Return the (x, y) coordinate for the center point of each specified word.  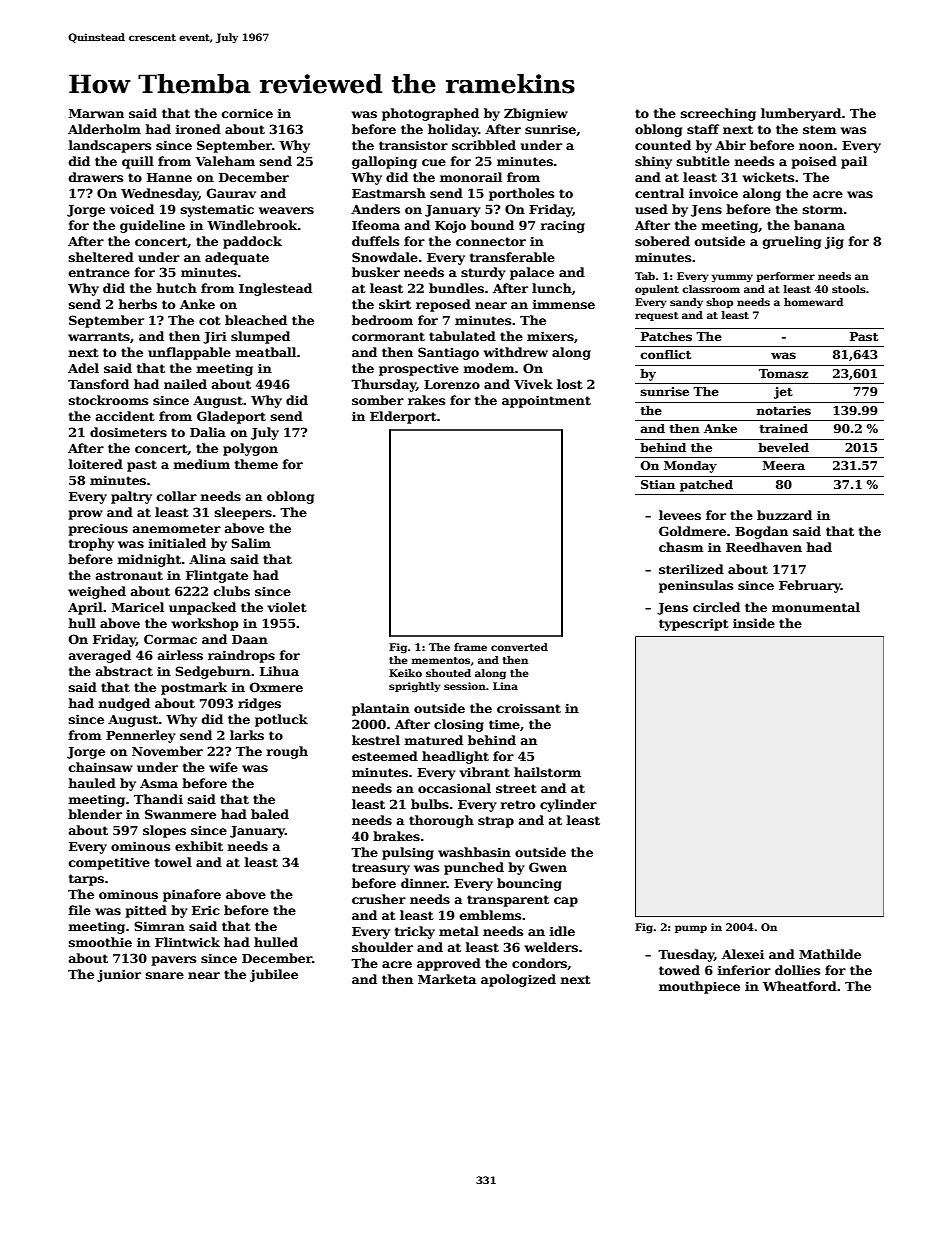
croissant (529, 708)
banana (819, 225)
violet (287, 607)
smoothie (100, 942)
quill (138, 162)
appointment (546, 401)
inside (754, 623)
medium (201, 464)
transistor (413, 145)
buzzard (784, 515)
